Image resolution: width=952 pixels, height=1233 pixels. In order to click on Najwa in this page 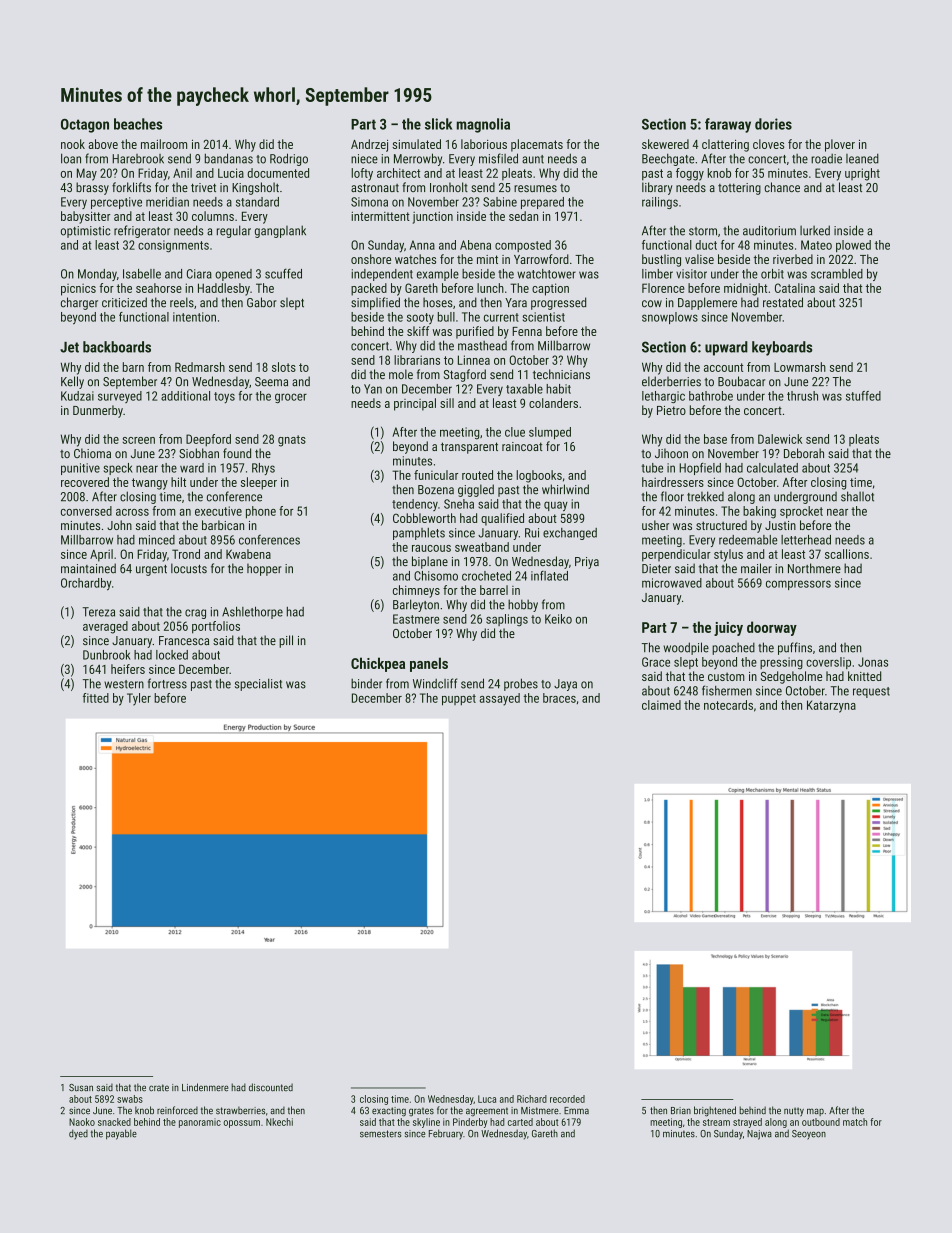, I will do `click(759, 1135)`.
